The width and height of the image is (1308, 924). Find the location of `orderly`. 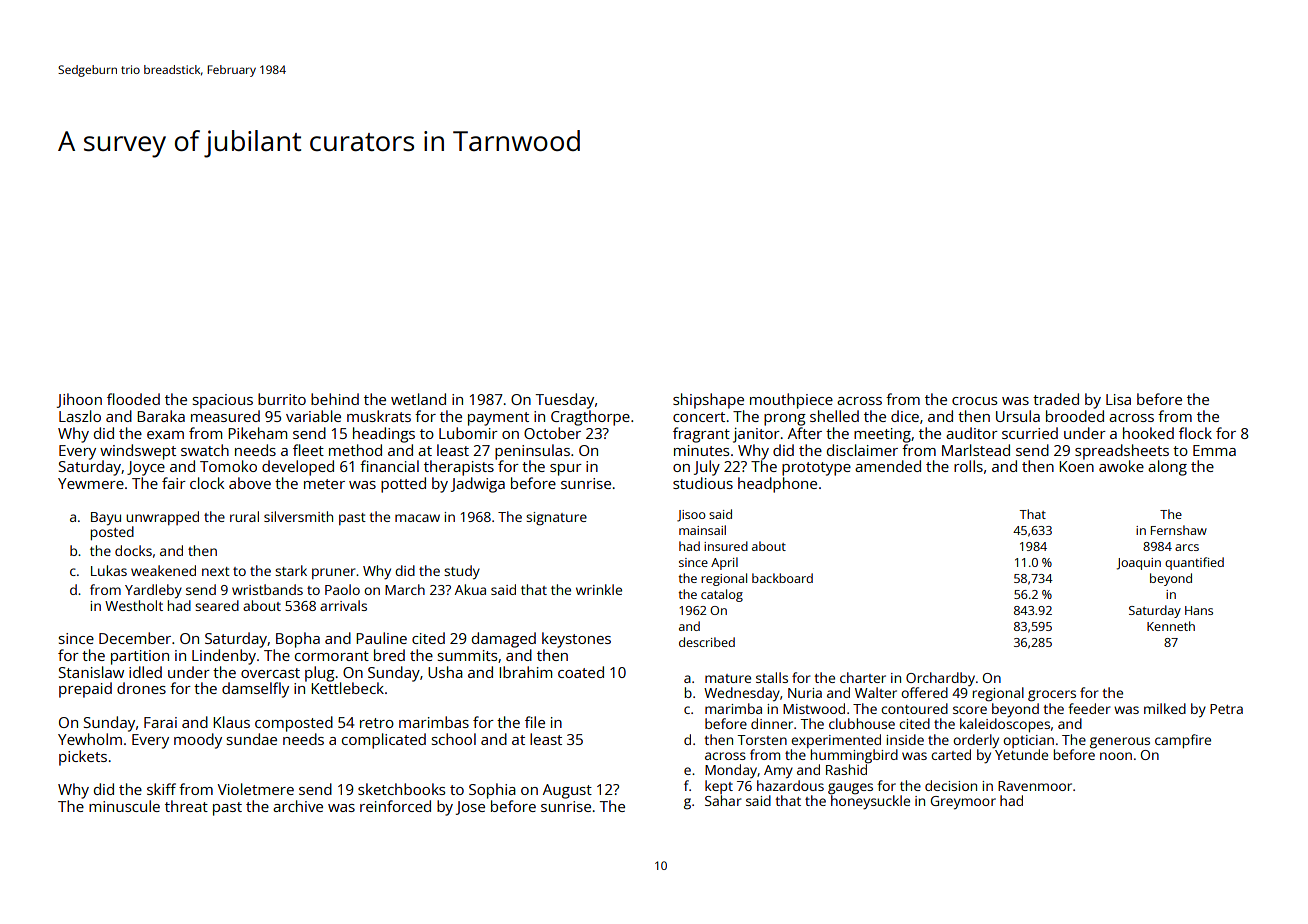

orderly is located at coordinates (976, 741).
